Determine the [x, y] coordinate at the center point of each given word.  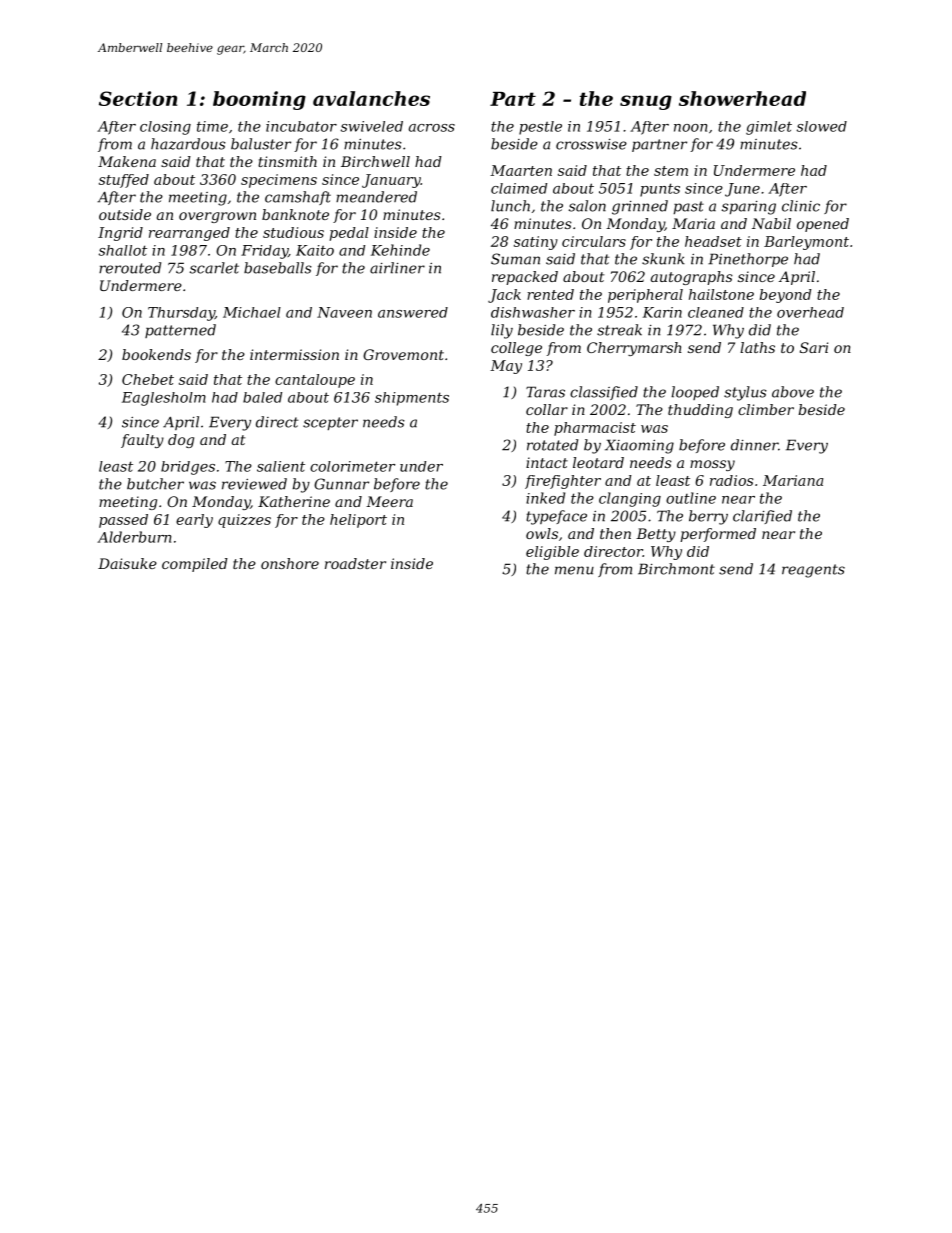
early [194, 521]
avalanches [371, 98]
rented [550, 294]
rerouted [130, 268]
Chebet [148, 379]
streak [619, 330]
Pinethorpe [748, 260]
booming [259, 100]
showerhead [742, 98]
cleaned [716, 312]
